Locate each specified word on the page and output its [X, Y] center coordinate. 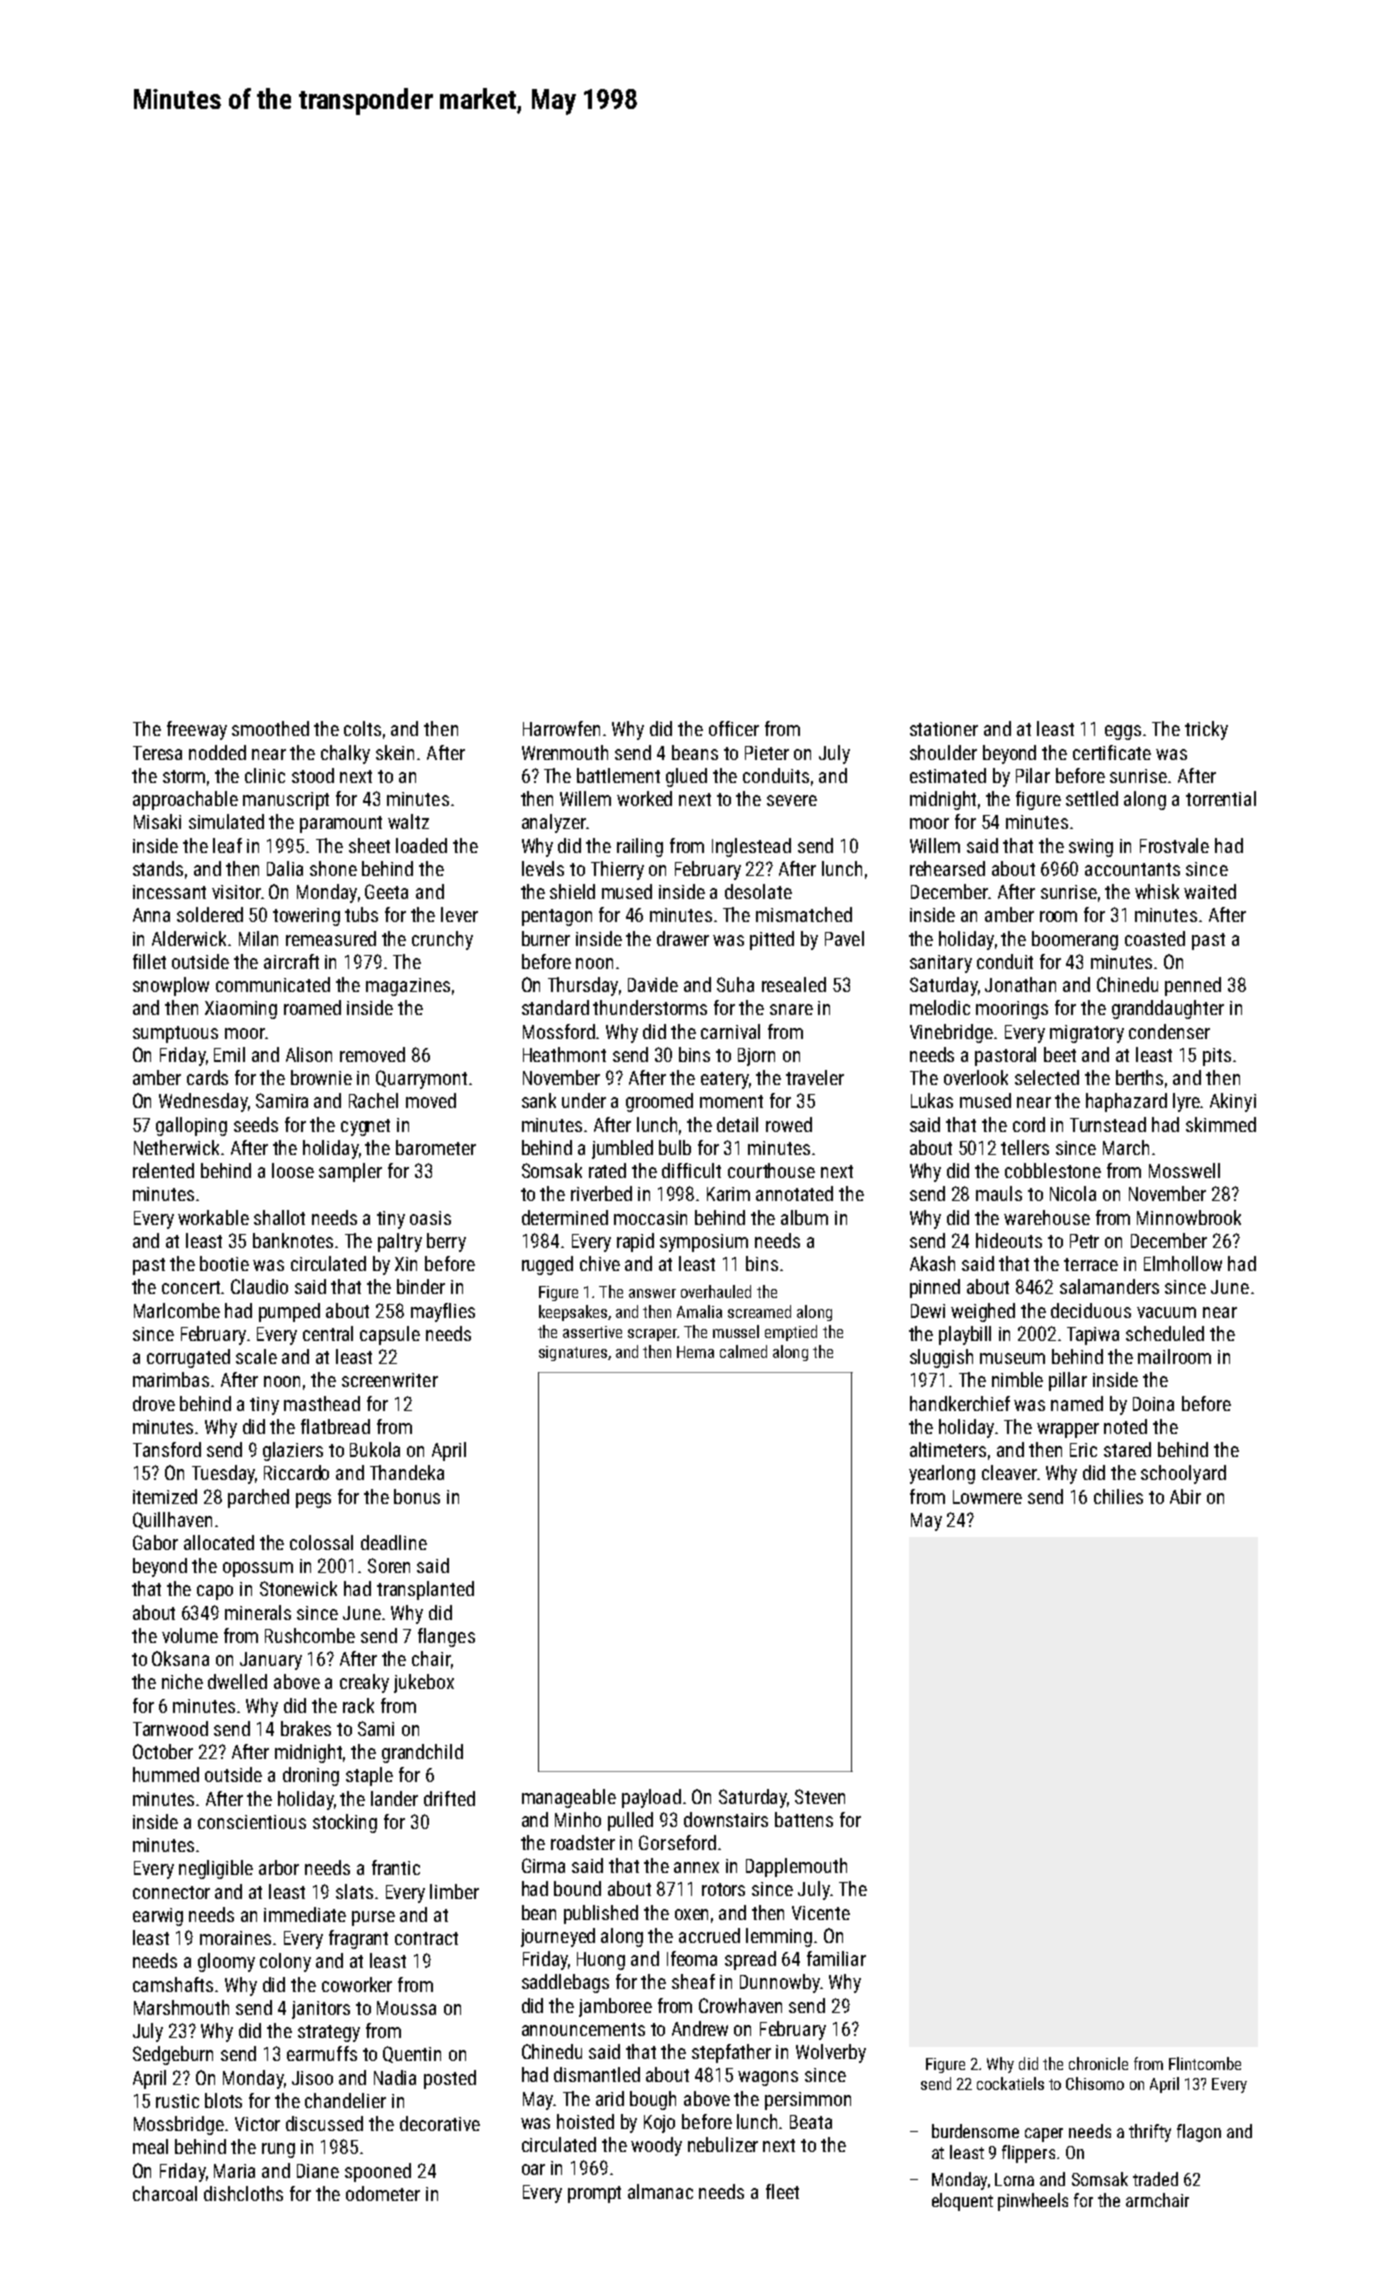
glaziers [293, 1451]
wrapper [1068, 1430]
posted [450, 2079]
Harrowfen [561, 728]
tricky [1206, 730]
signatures [573, 1353]
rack [358, 1705]
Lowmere [987, 1497]
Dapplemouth [796, 1867]
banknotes [293, 1240]
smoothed [270, 728]
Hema [695, 1352]
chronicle [1098, 2063]
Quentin [412, 2054]
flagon [1199, 2133]
